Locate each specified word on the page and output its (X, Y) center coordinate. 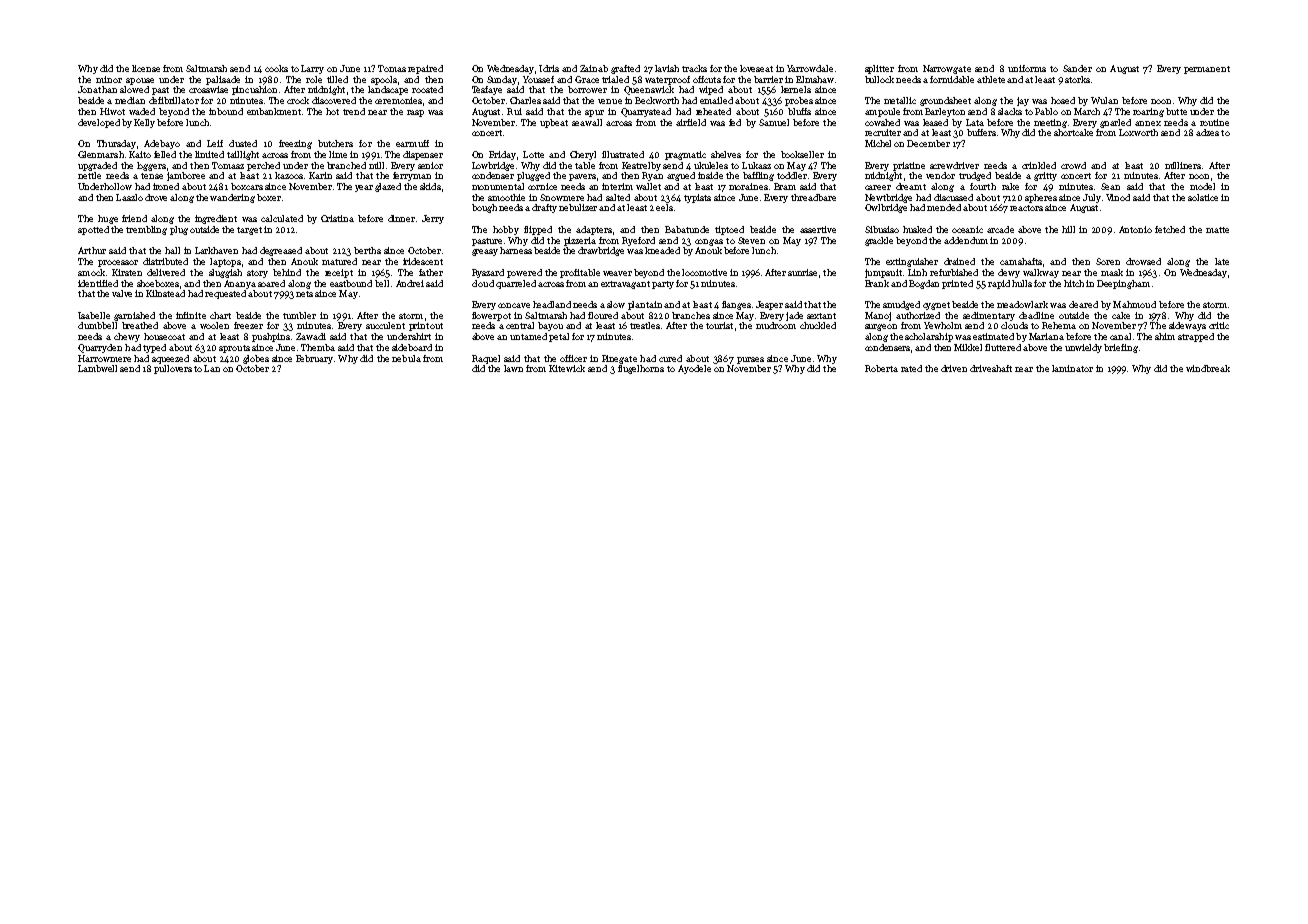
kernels (796, 89)
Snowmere (562, 197)
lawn (513, 368)
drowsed (1143, 261)
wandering (232, 198)
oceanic (967, 229)
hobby (506, 230)
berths (367, 250)
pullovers (173, 369)
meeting (1050, 123)
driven (954, 368)
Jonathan (97, 89)
